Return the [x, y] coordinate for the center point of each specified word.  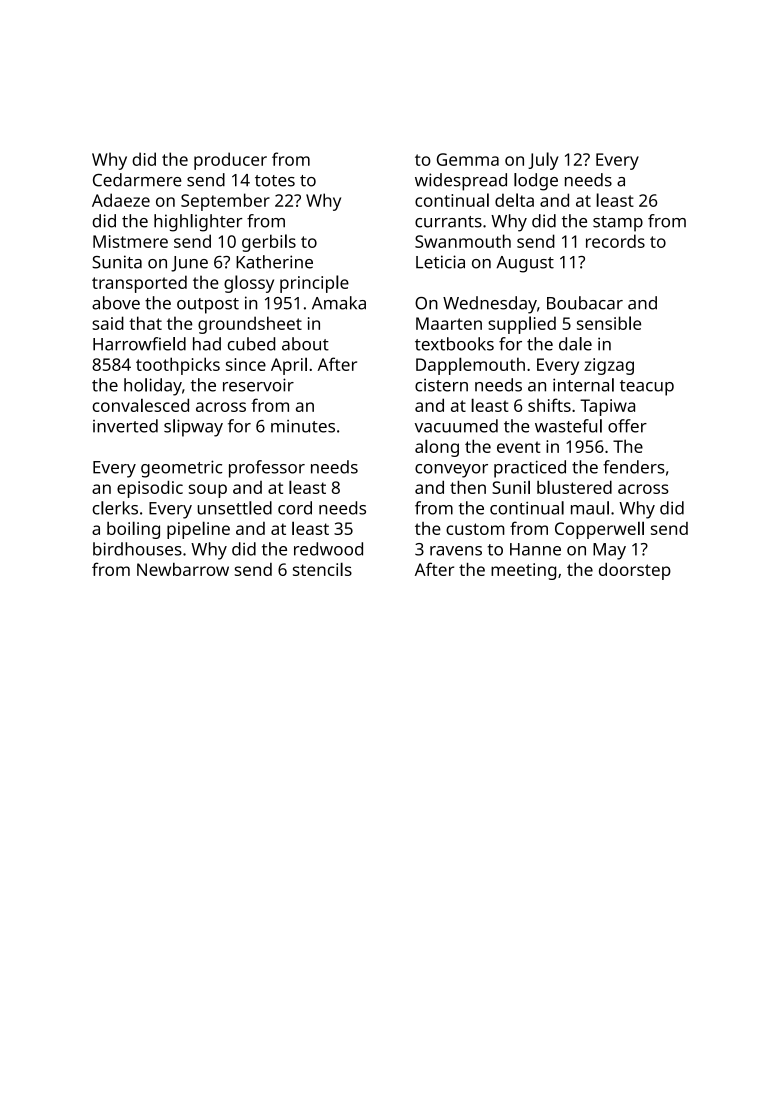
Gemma [468, 159]
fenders [634, 467]
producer [230, 161]
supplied [522, 325]
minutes [303, 426]
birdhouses [137, 549]
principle [314, 284]
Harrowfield [139, 344]
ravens [456, 551]
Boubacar [585, 303]
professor [267, 469]
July [543, 161]
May [609, 551]
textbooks [454, 344]
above [116, 303]
